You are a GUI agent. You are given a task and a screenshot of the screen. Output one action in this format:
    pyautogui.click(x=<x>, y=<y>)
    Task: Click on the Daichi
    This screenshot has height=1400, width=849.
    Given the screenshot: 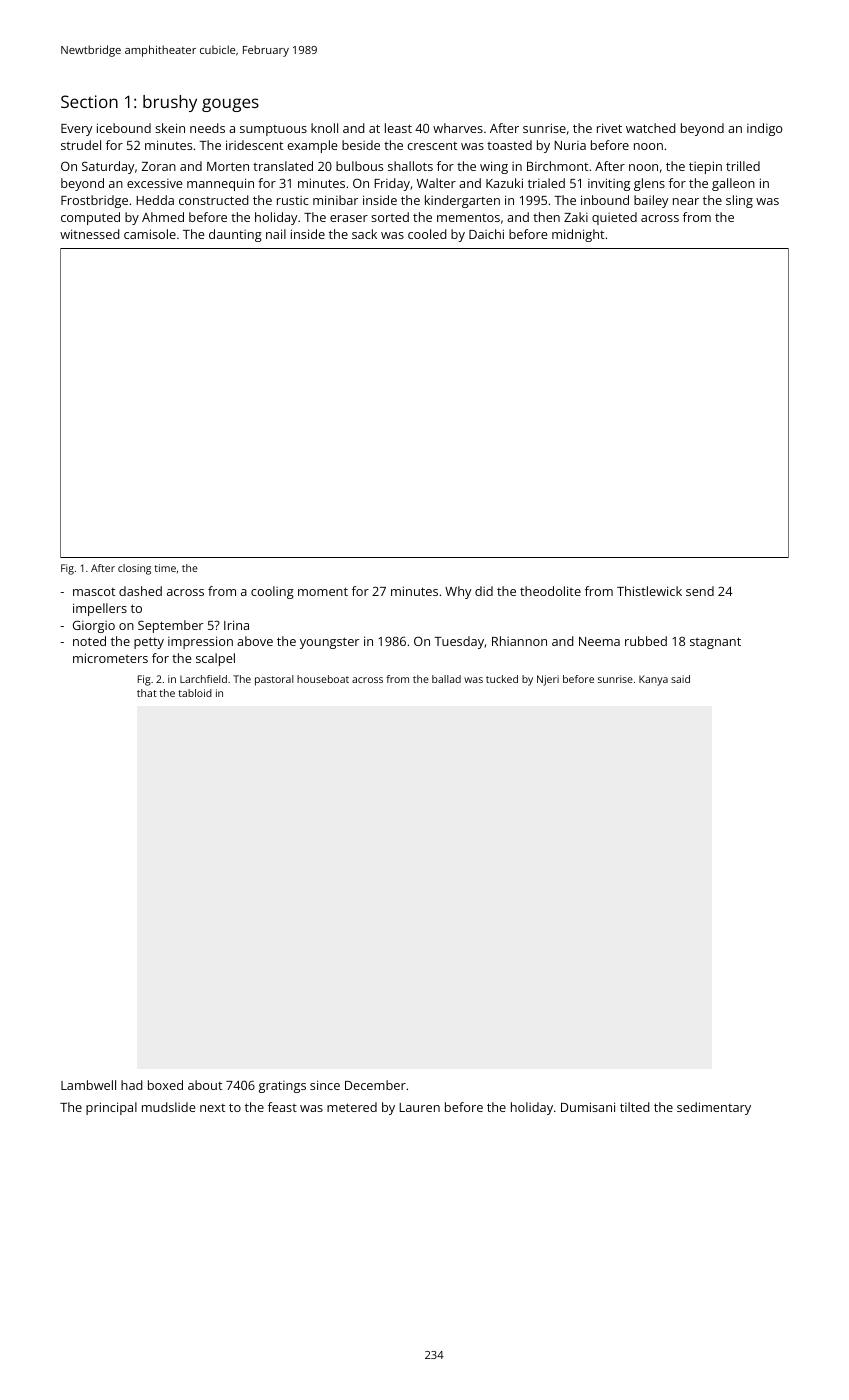 What is the action you would take?
    pyautogui.click(x=486, y=234)
